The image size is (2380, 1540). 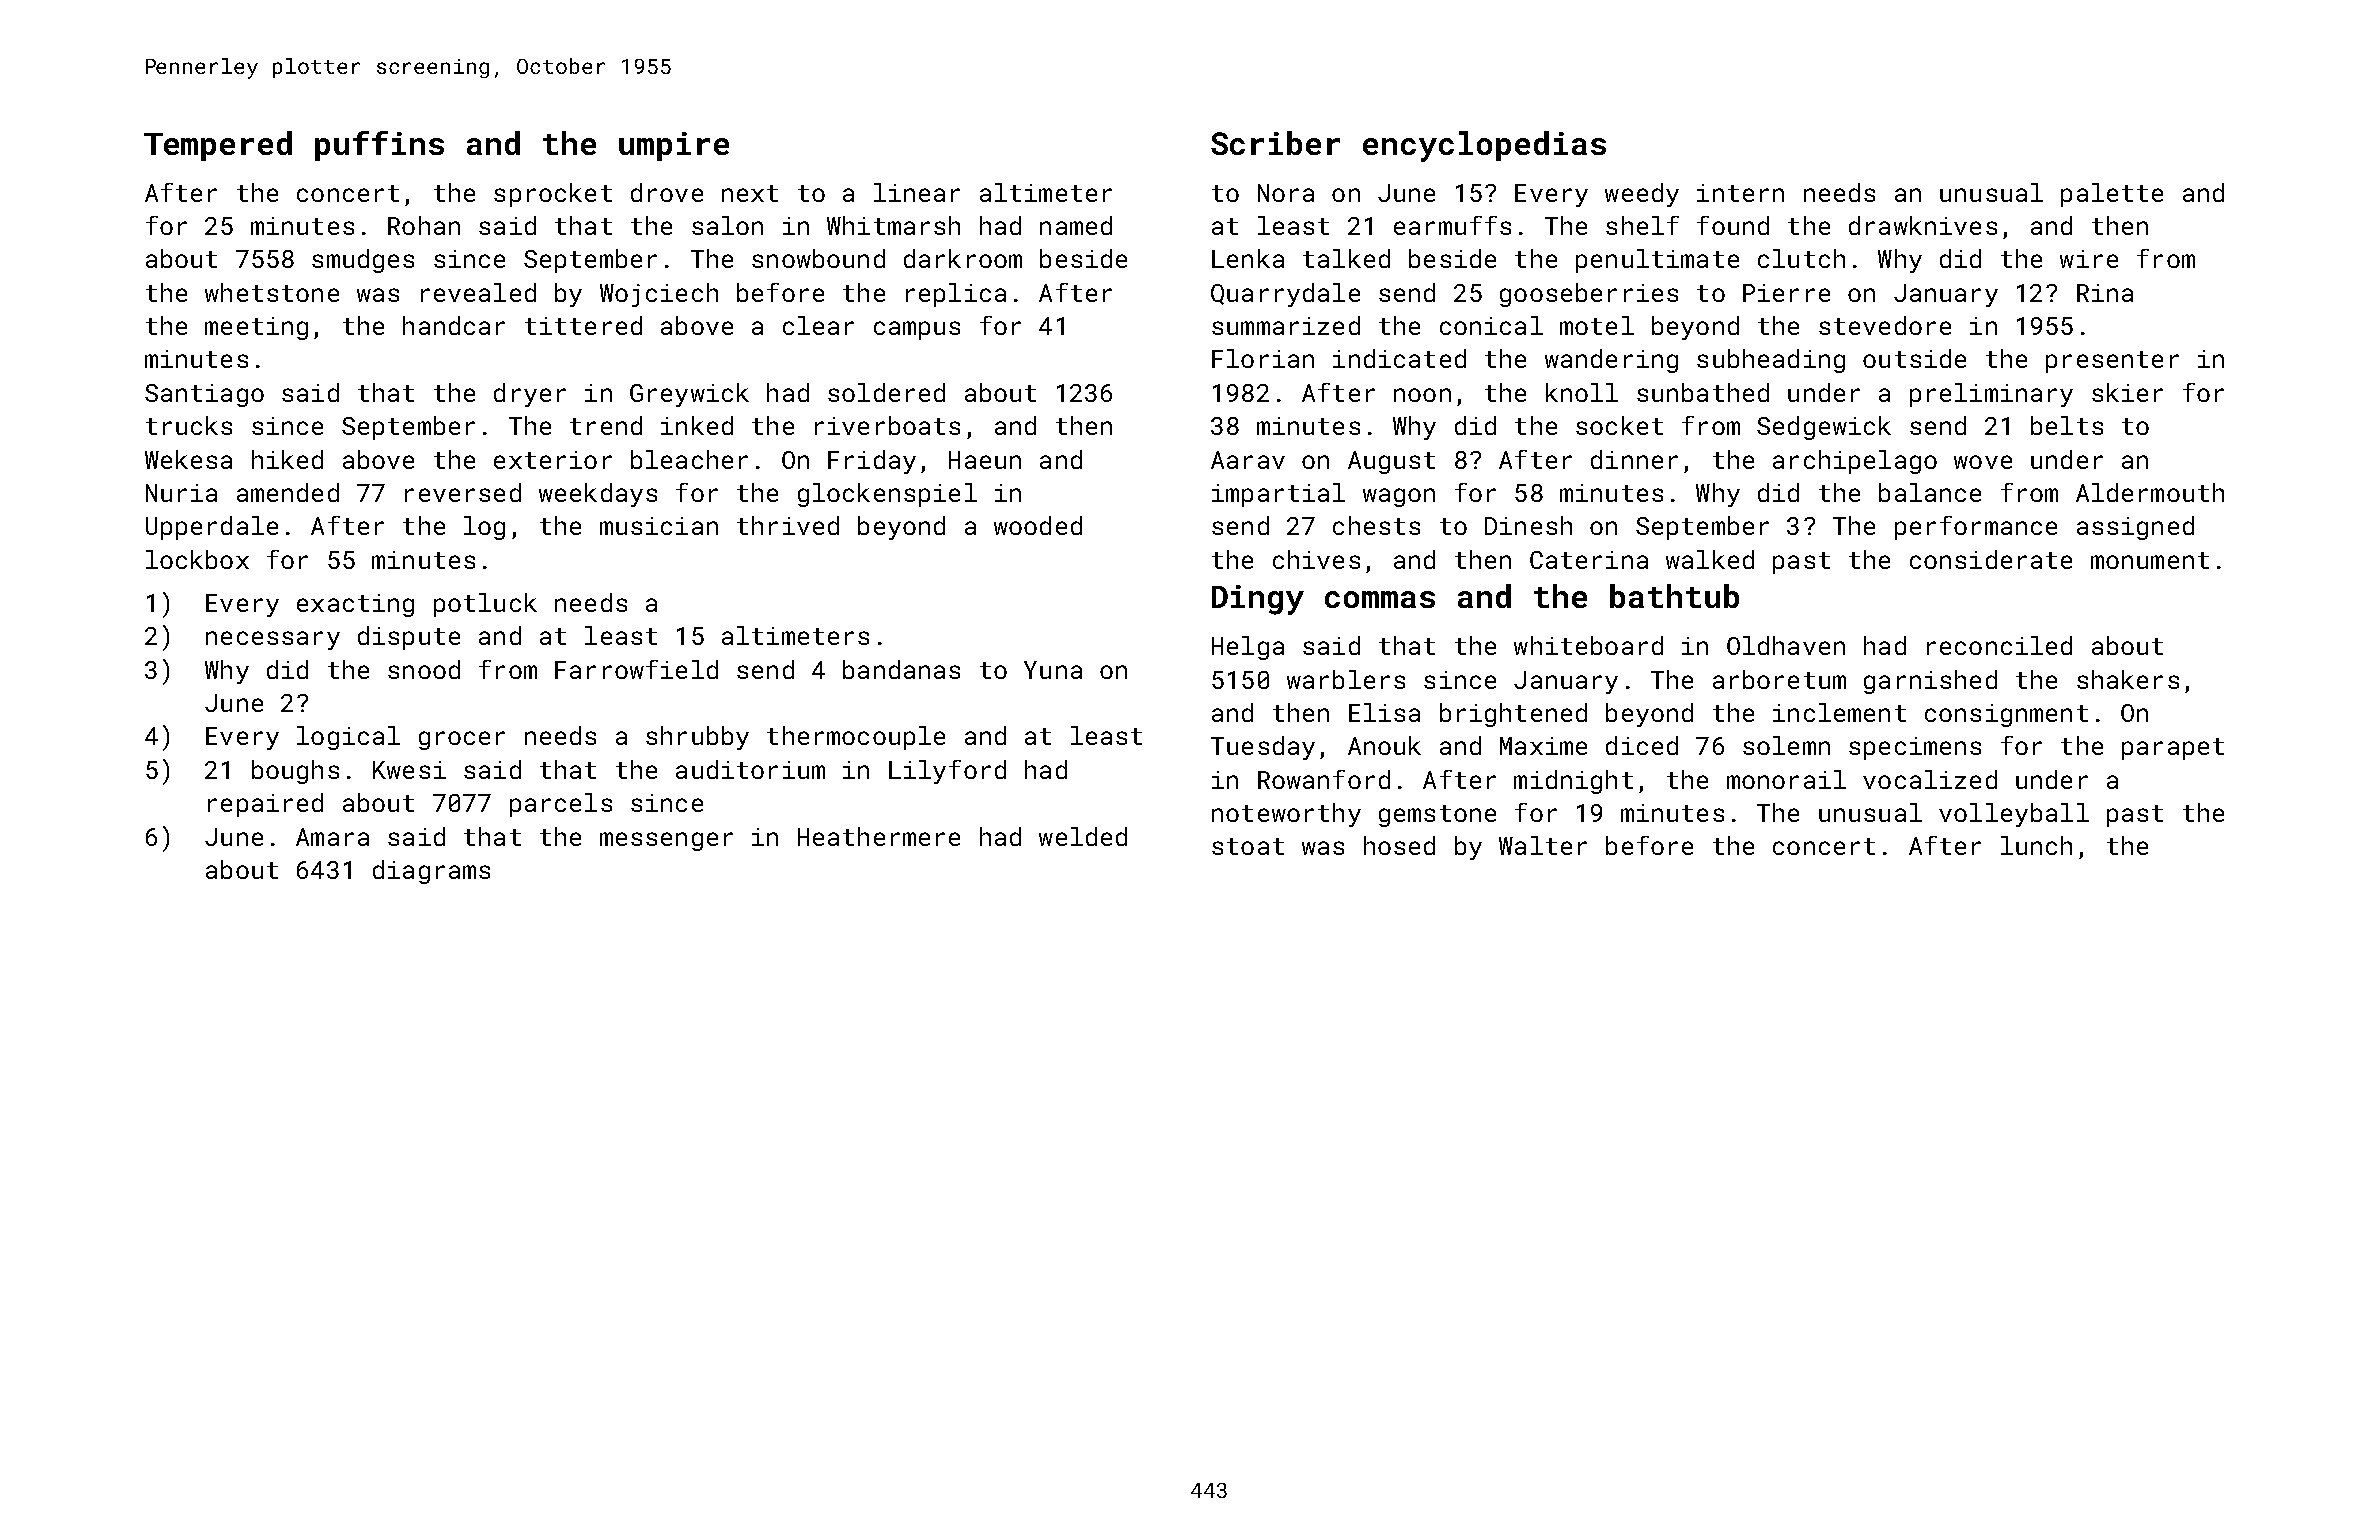 What do you see at coordinates (1248, 846) in the screenshot?
I see `stoat` at bounding box center [1248, 846].
